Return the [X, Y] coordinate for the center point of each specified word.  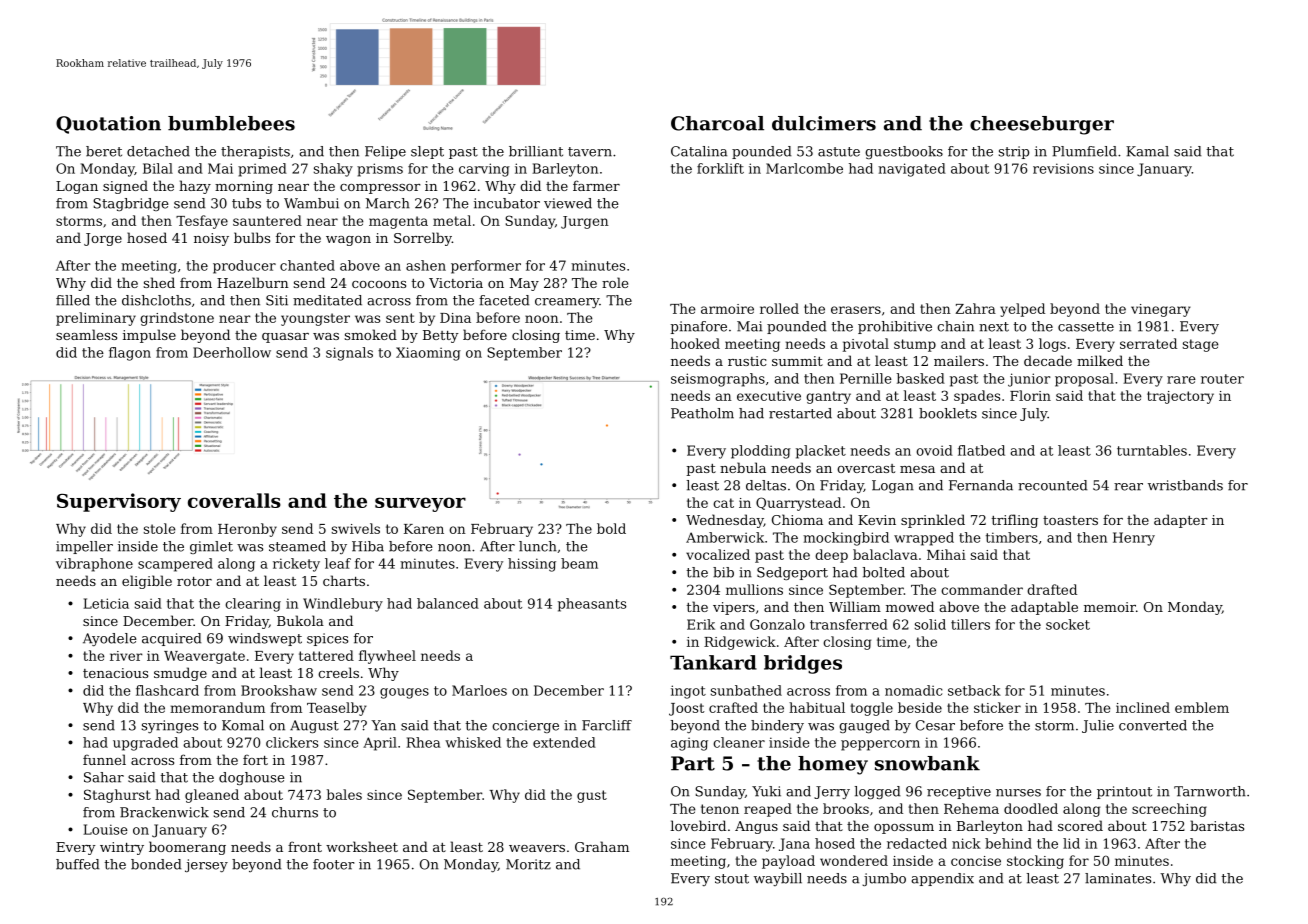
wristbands [1185, 485]
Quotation [108, 125]
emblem [1202, 707]
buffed [77, 864]
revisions [1063, 168]
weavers [537, 848]
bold [611, 528]
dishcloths [156, 300]
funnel [104, 759]
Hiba [368, 546]
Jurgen [585, 222]
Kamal [1147, 151]
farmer [596, 185]
